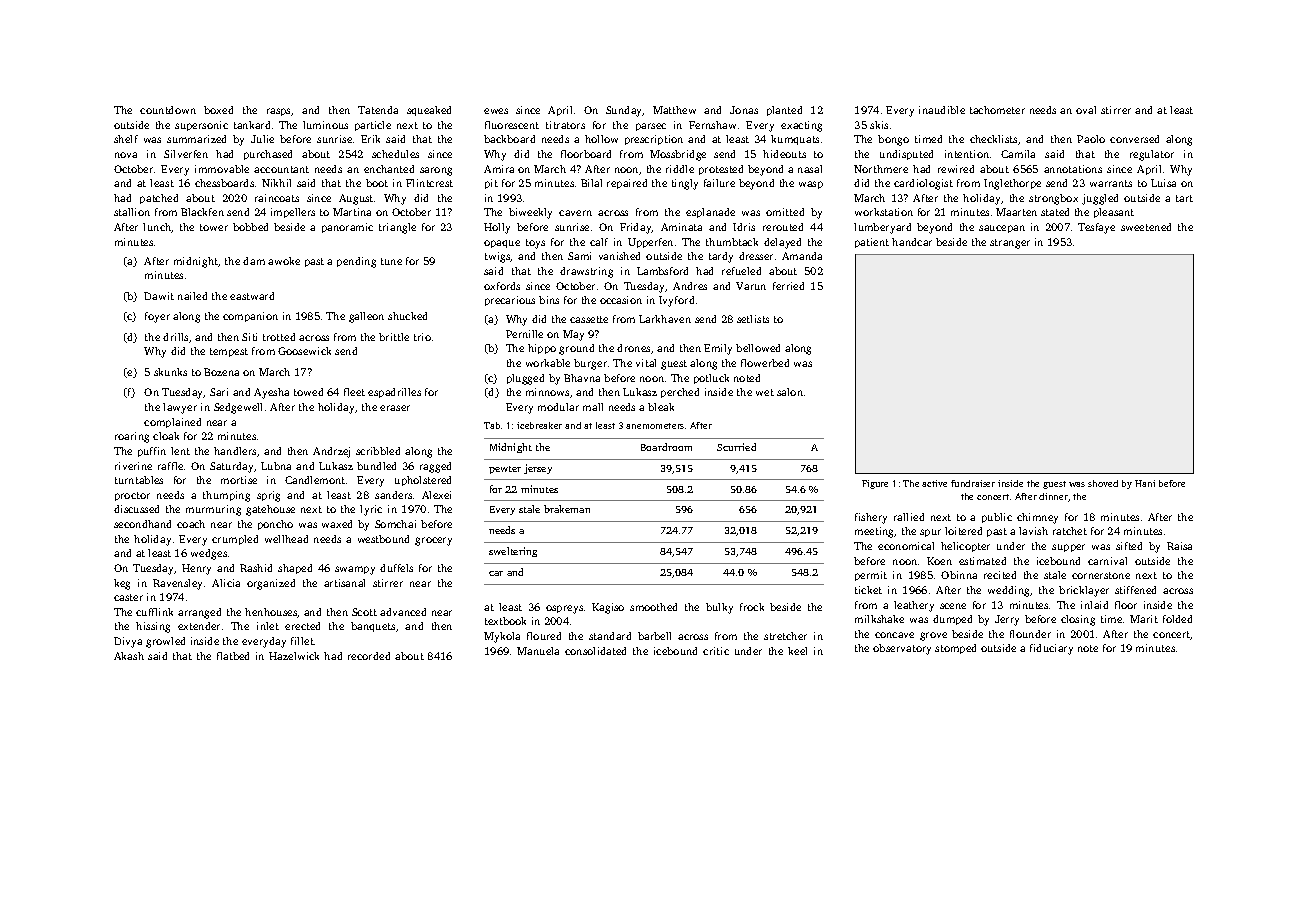 Image resolution: width=1308 pixels, height=924 pixels. Describe the element at coordinates (513, 552) in the screenshot. I see `sweltering` at that location.
